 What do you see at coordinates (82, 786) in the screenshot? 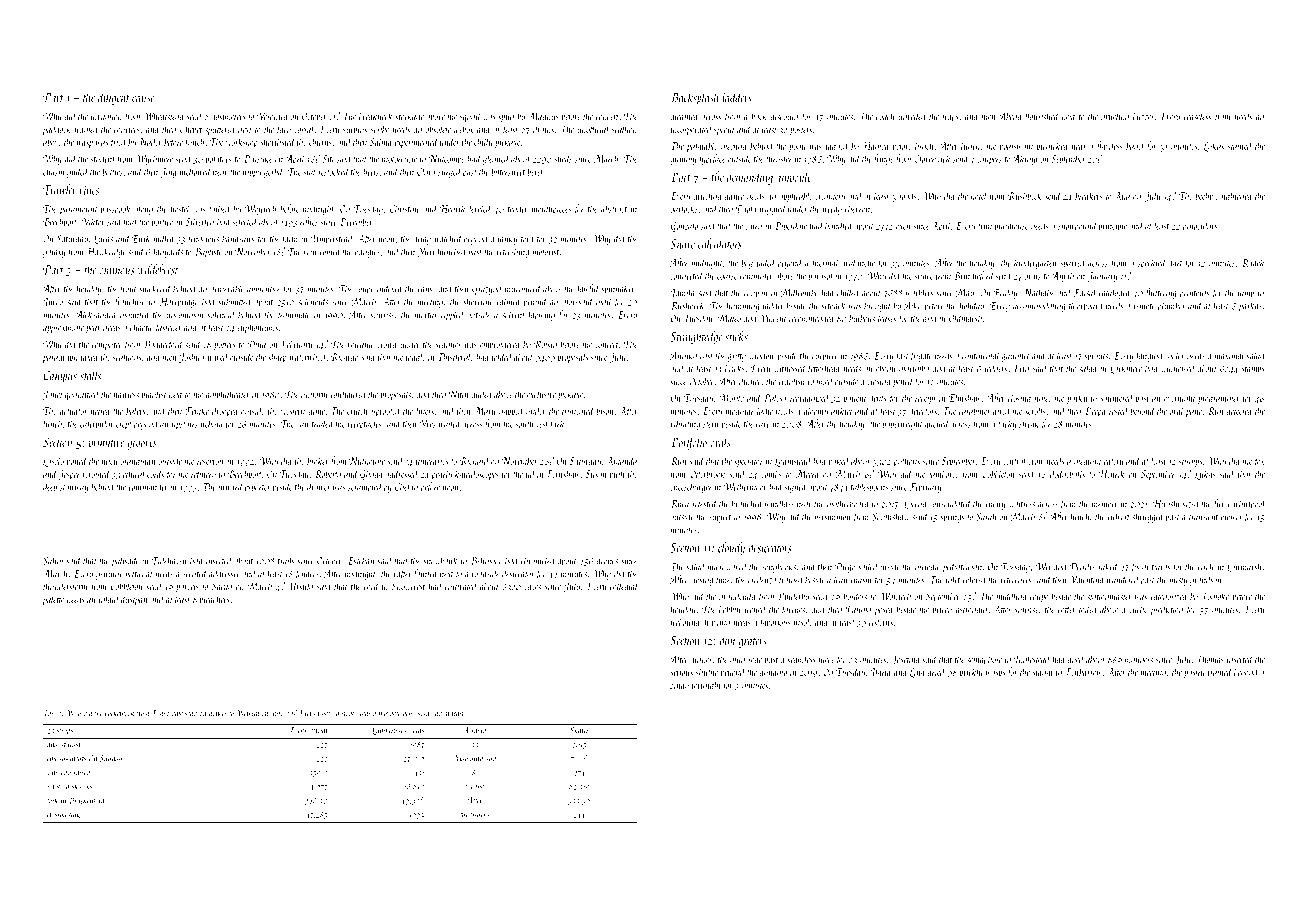
I see `skunks` at bounding box center [82, 786].
